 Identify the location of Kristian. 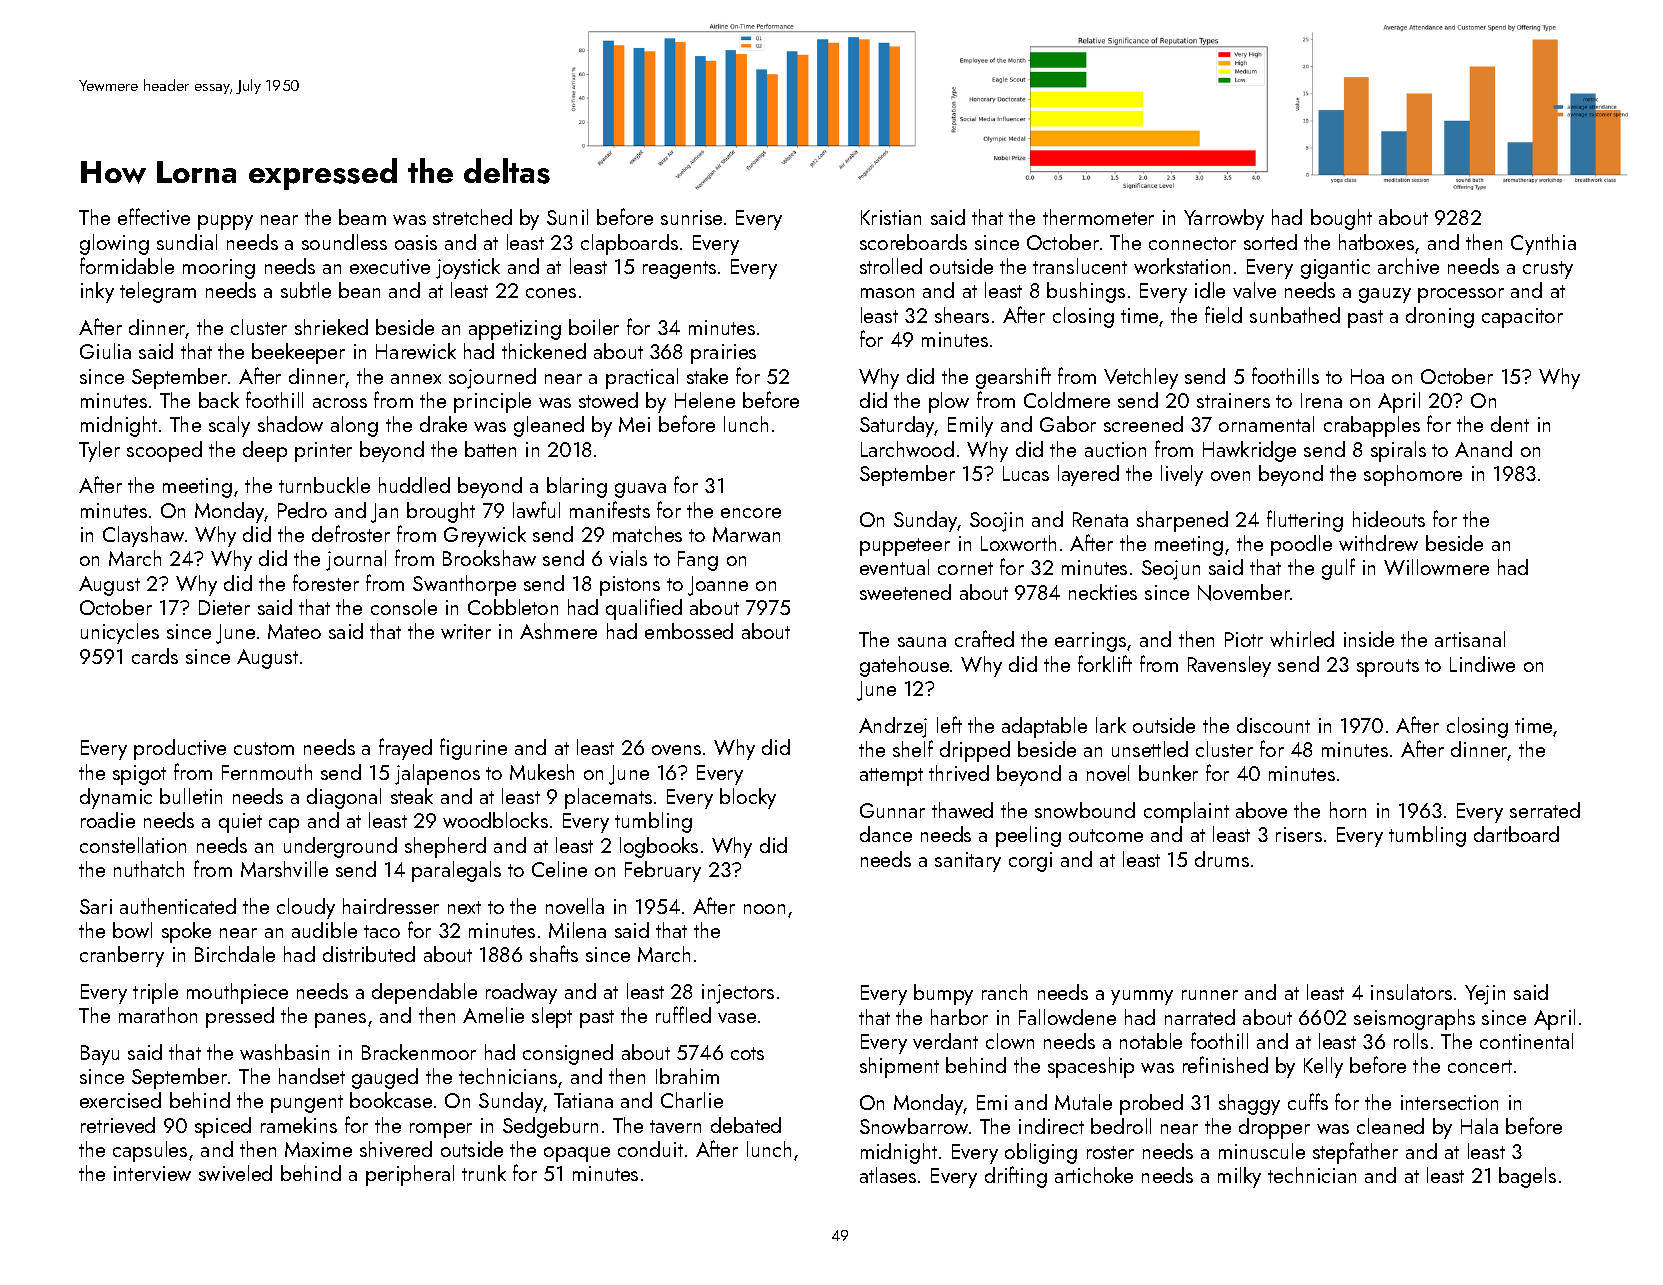
(891, 217).
